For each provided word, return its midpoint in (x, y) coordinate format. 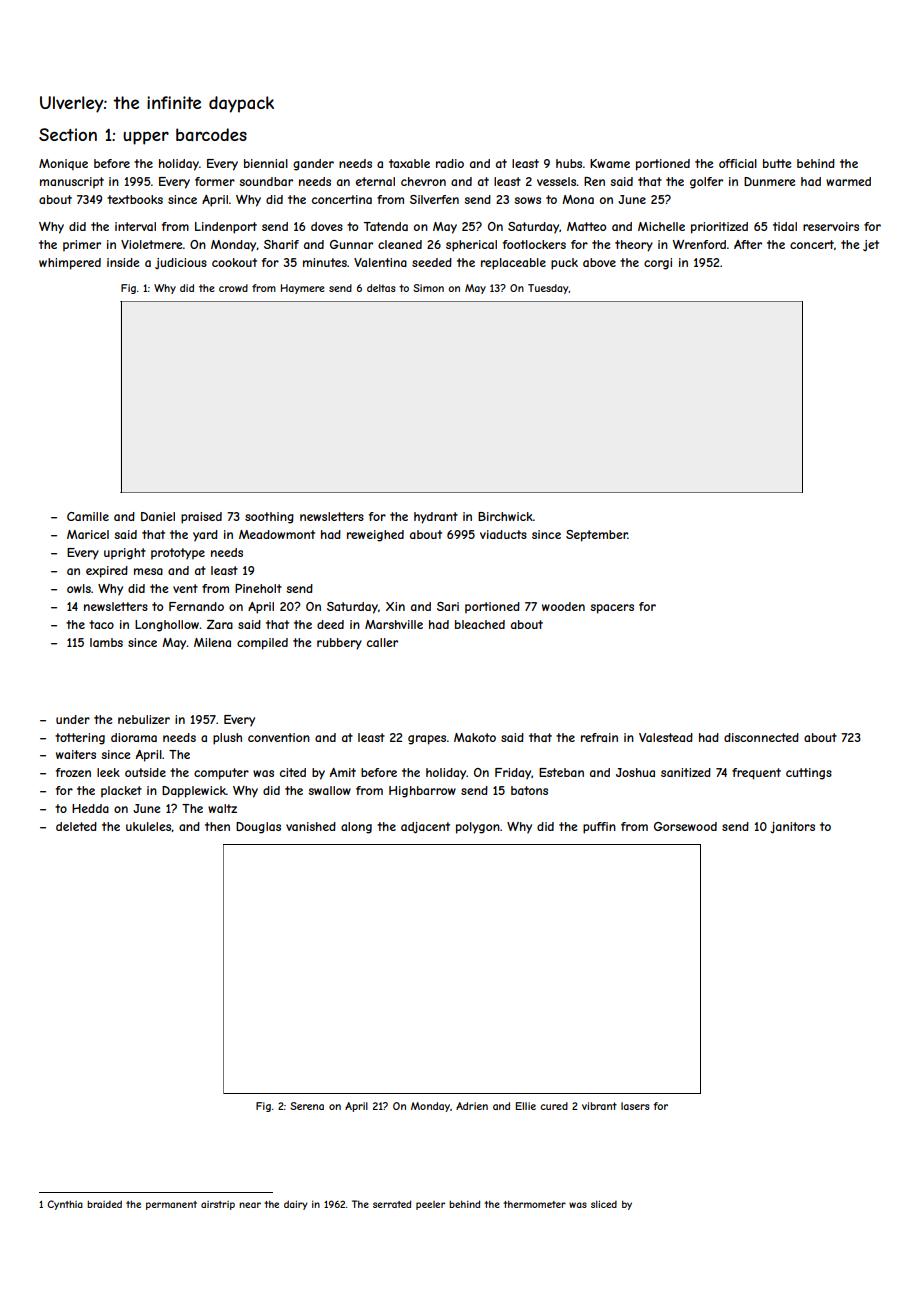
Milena (212, 642)
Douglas (258, 828)
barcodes (211, 134)
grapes (427, 740)
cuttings (809, 774)
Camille (88, 516)
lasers (635, 1106)
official (738, 163)
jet (871, 245)
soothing (269, 518)
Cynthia (65, 1205)
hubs (569, 163)
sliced (604, 1204)
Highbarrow (422, 792)
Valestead (666, 737)
